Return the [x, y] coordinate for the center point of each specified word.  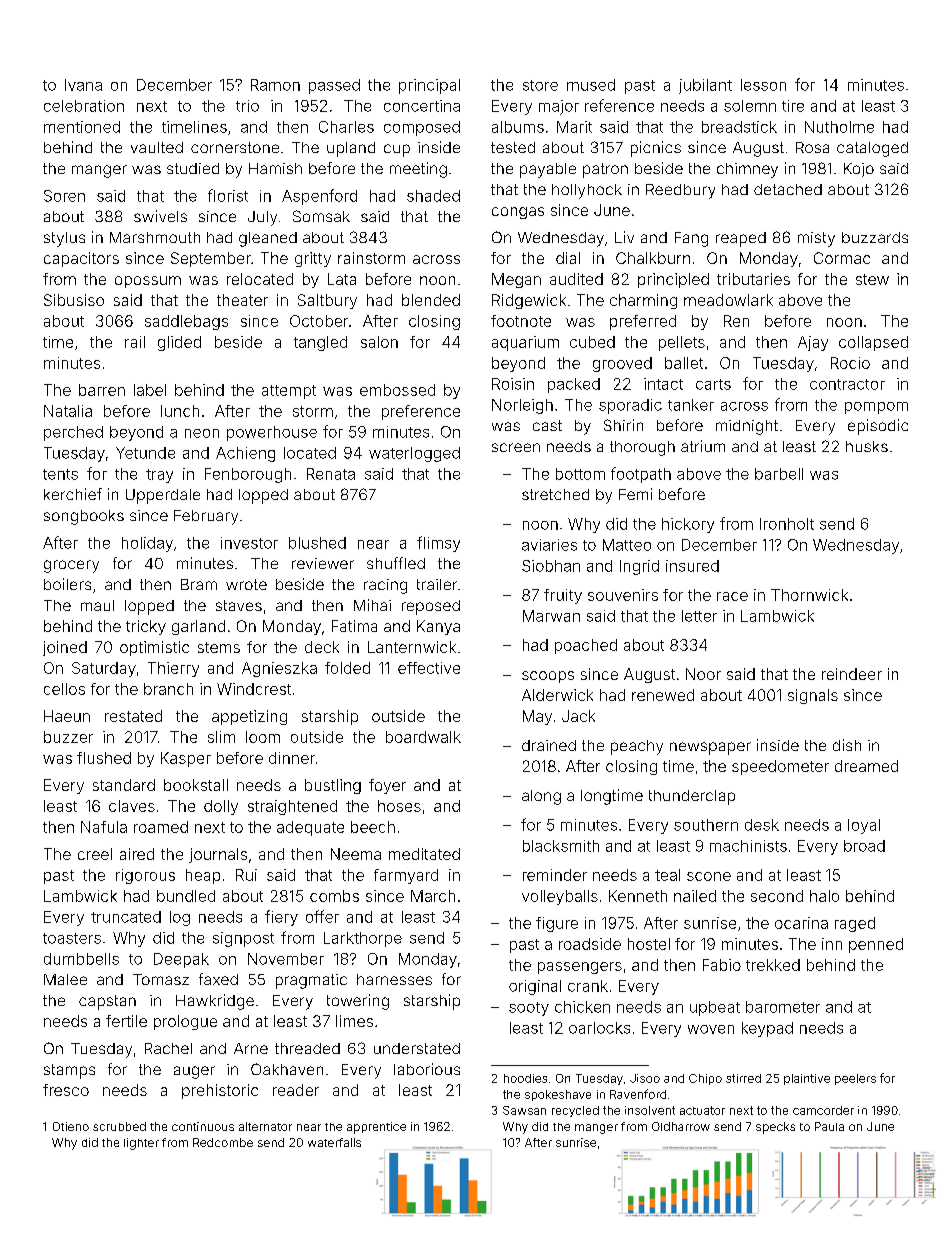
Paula [829, 1126]
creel [95, 854]
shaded [433, 196]
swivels [160, 216]
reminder [555, 875]
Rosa [812, 147]
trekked [773, 965]
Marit [574, 127]
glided [179, 343]
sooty [529, 1009]
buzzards [875, 237]
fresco [66, 1090]
